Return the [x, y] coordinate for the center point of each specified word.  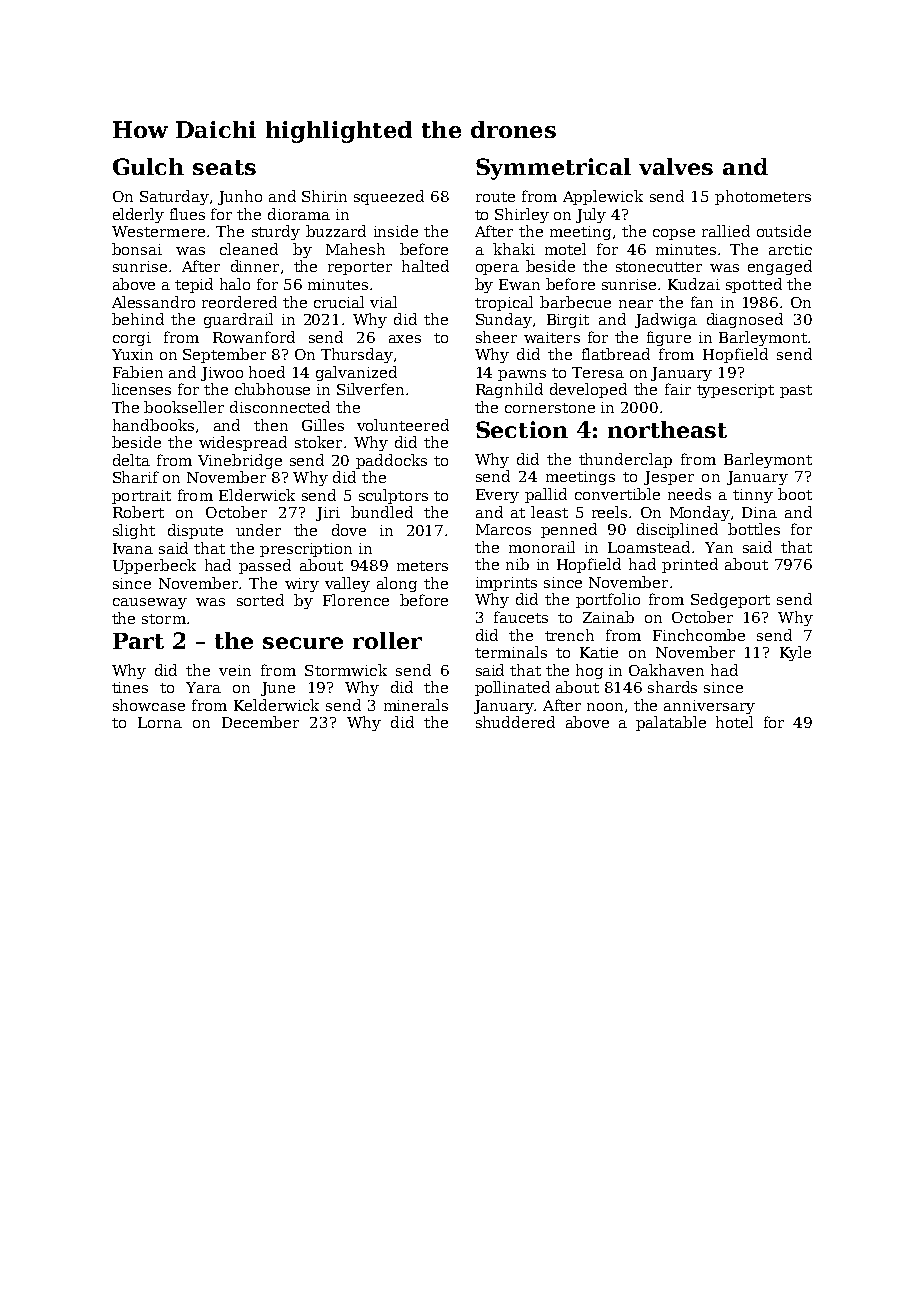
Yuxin [132, 354]
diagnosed [745, 320]
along [397, 584]
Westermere [158, 231]
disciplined [677, 530]
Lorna [160, 722]
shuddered [515, 722]
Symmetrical [553, 169]
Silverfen [370, 389]
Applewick [603, 197]
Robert [138, 512]
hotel [734, 722]
